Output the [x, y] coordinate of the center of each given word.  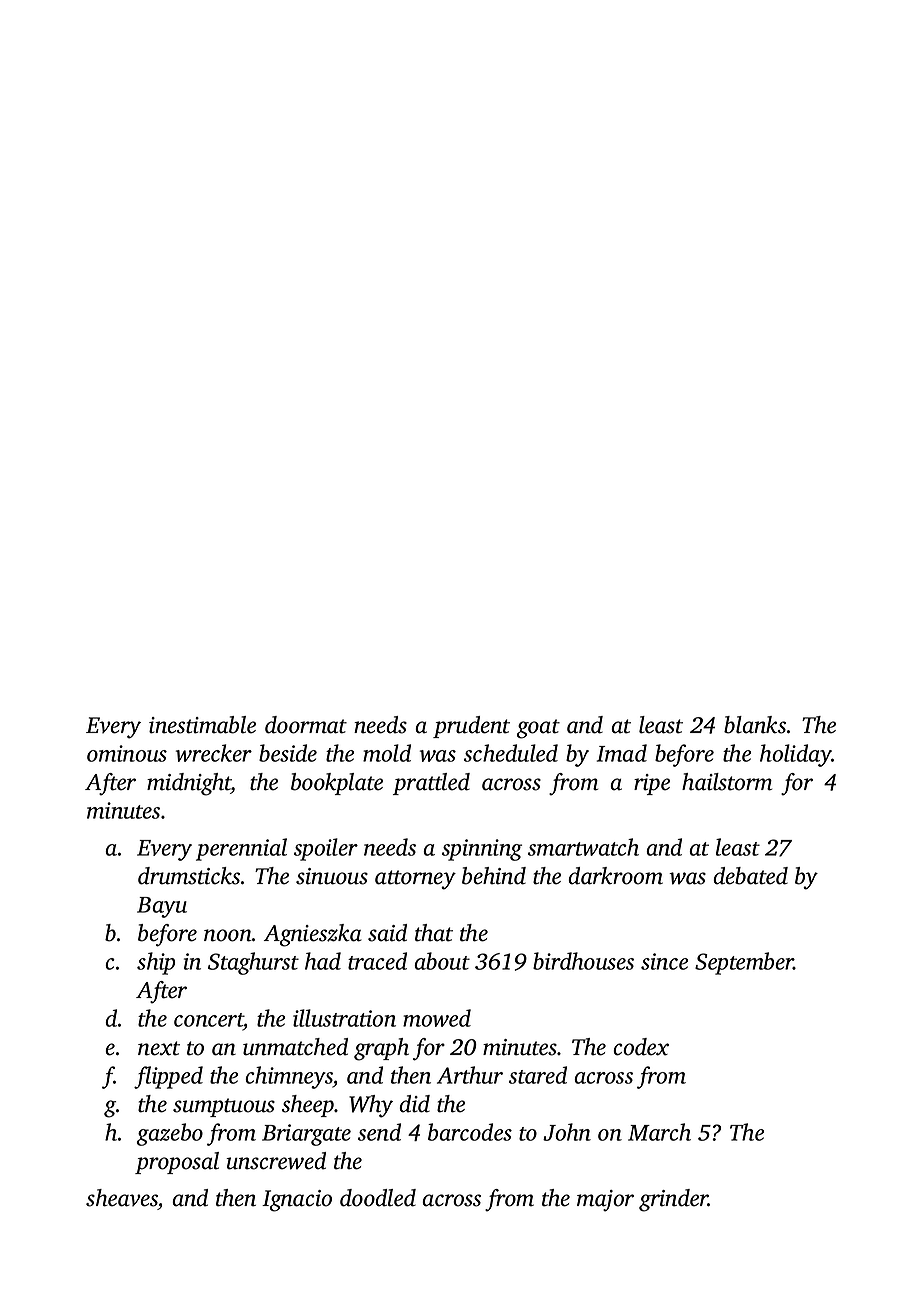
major [605, 1201]
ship [156, 963]
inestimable [202, 725]
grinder [673, 1200]
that [434, 933]
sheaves [122, 1198]
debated [750, 876]
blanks [755, 725]
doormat [306, 725]
